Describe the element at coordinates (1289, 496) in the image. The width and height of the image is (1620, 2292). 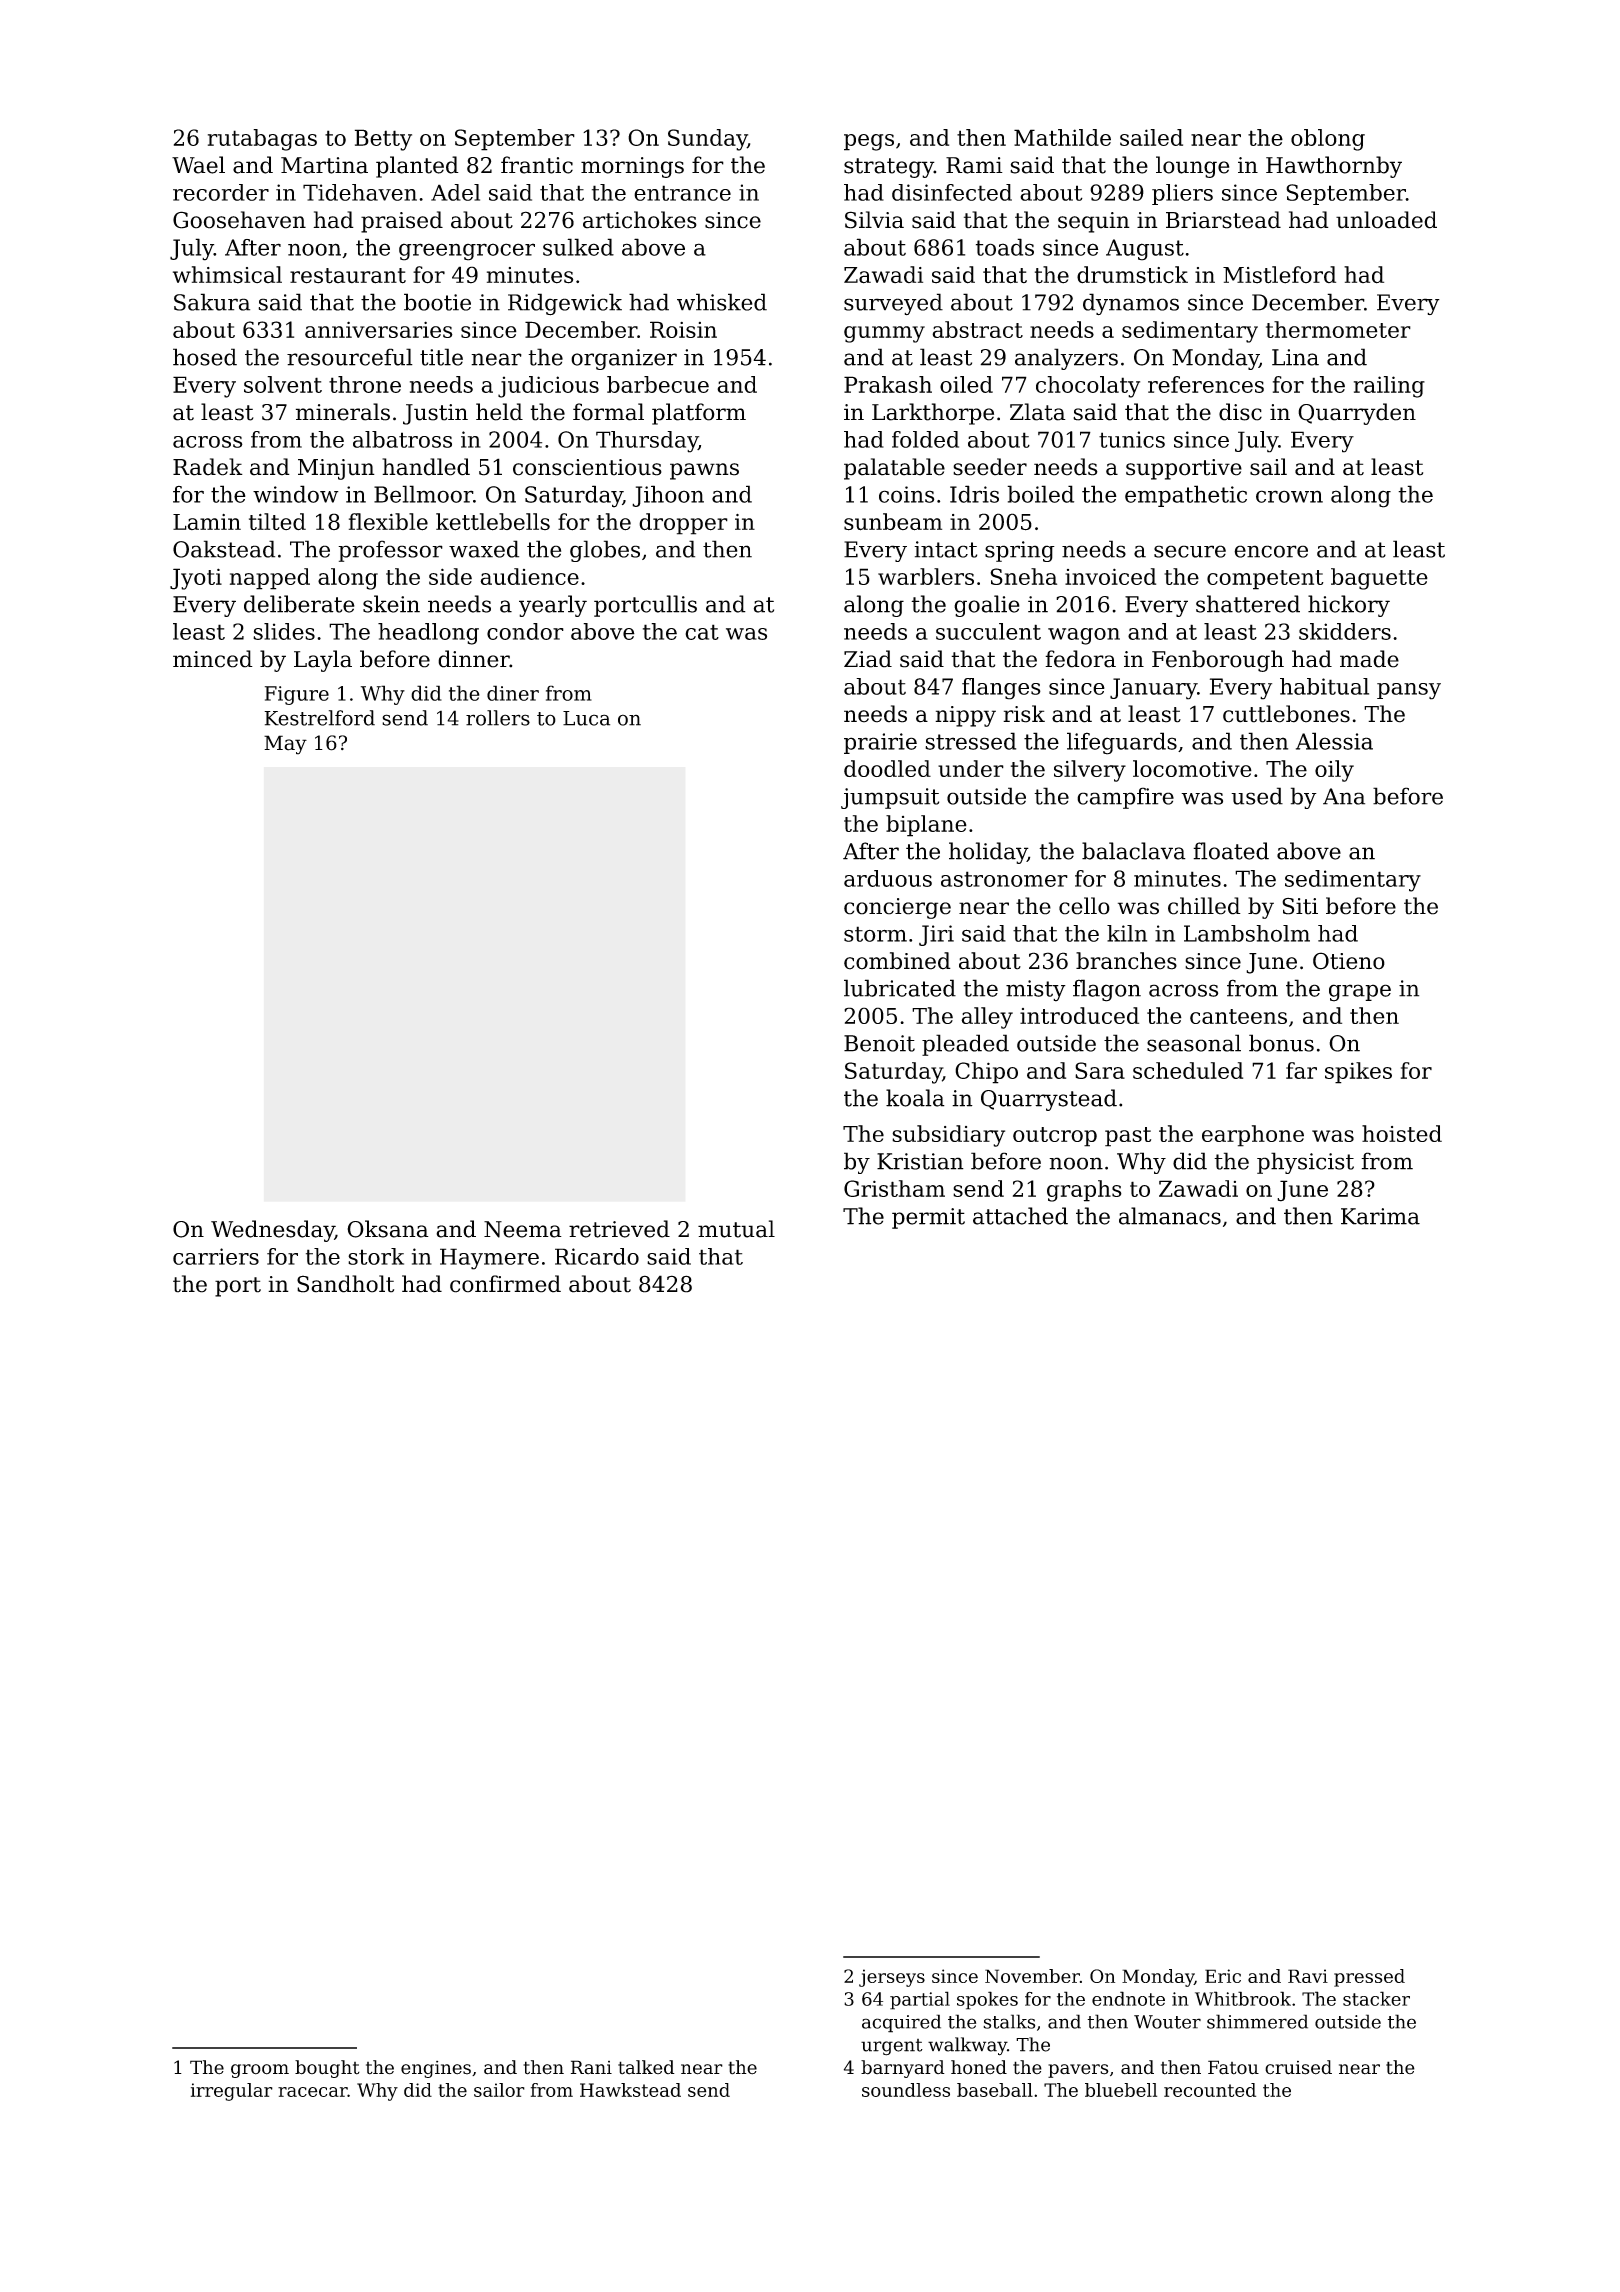
I see `crown` at that location.
